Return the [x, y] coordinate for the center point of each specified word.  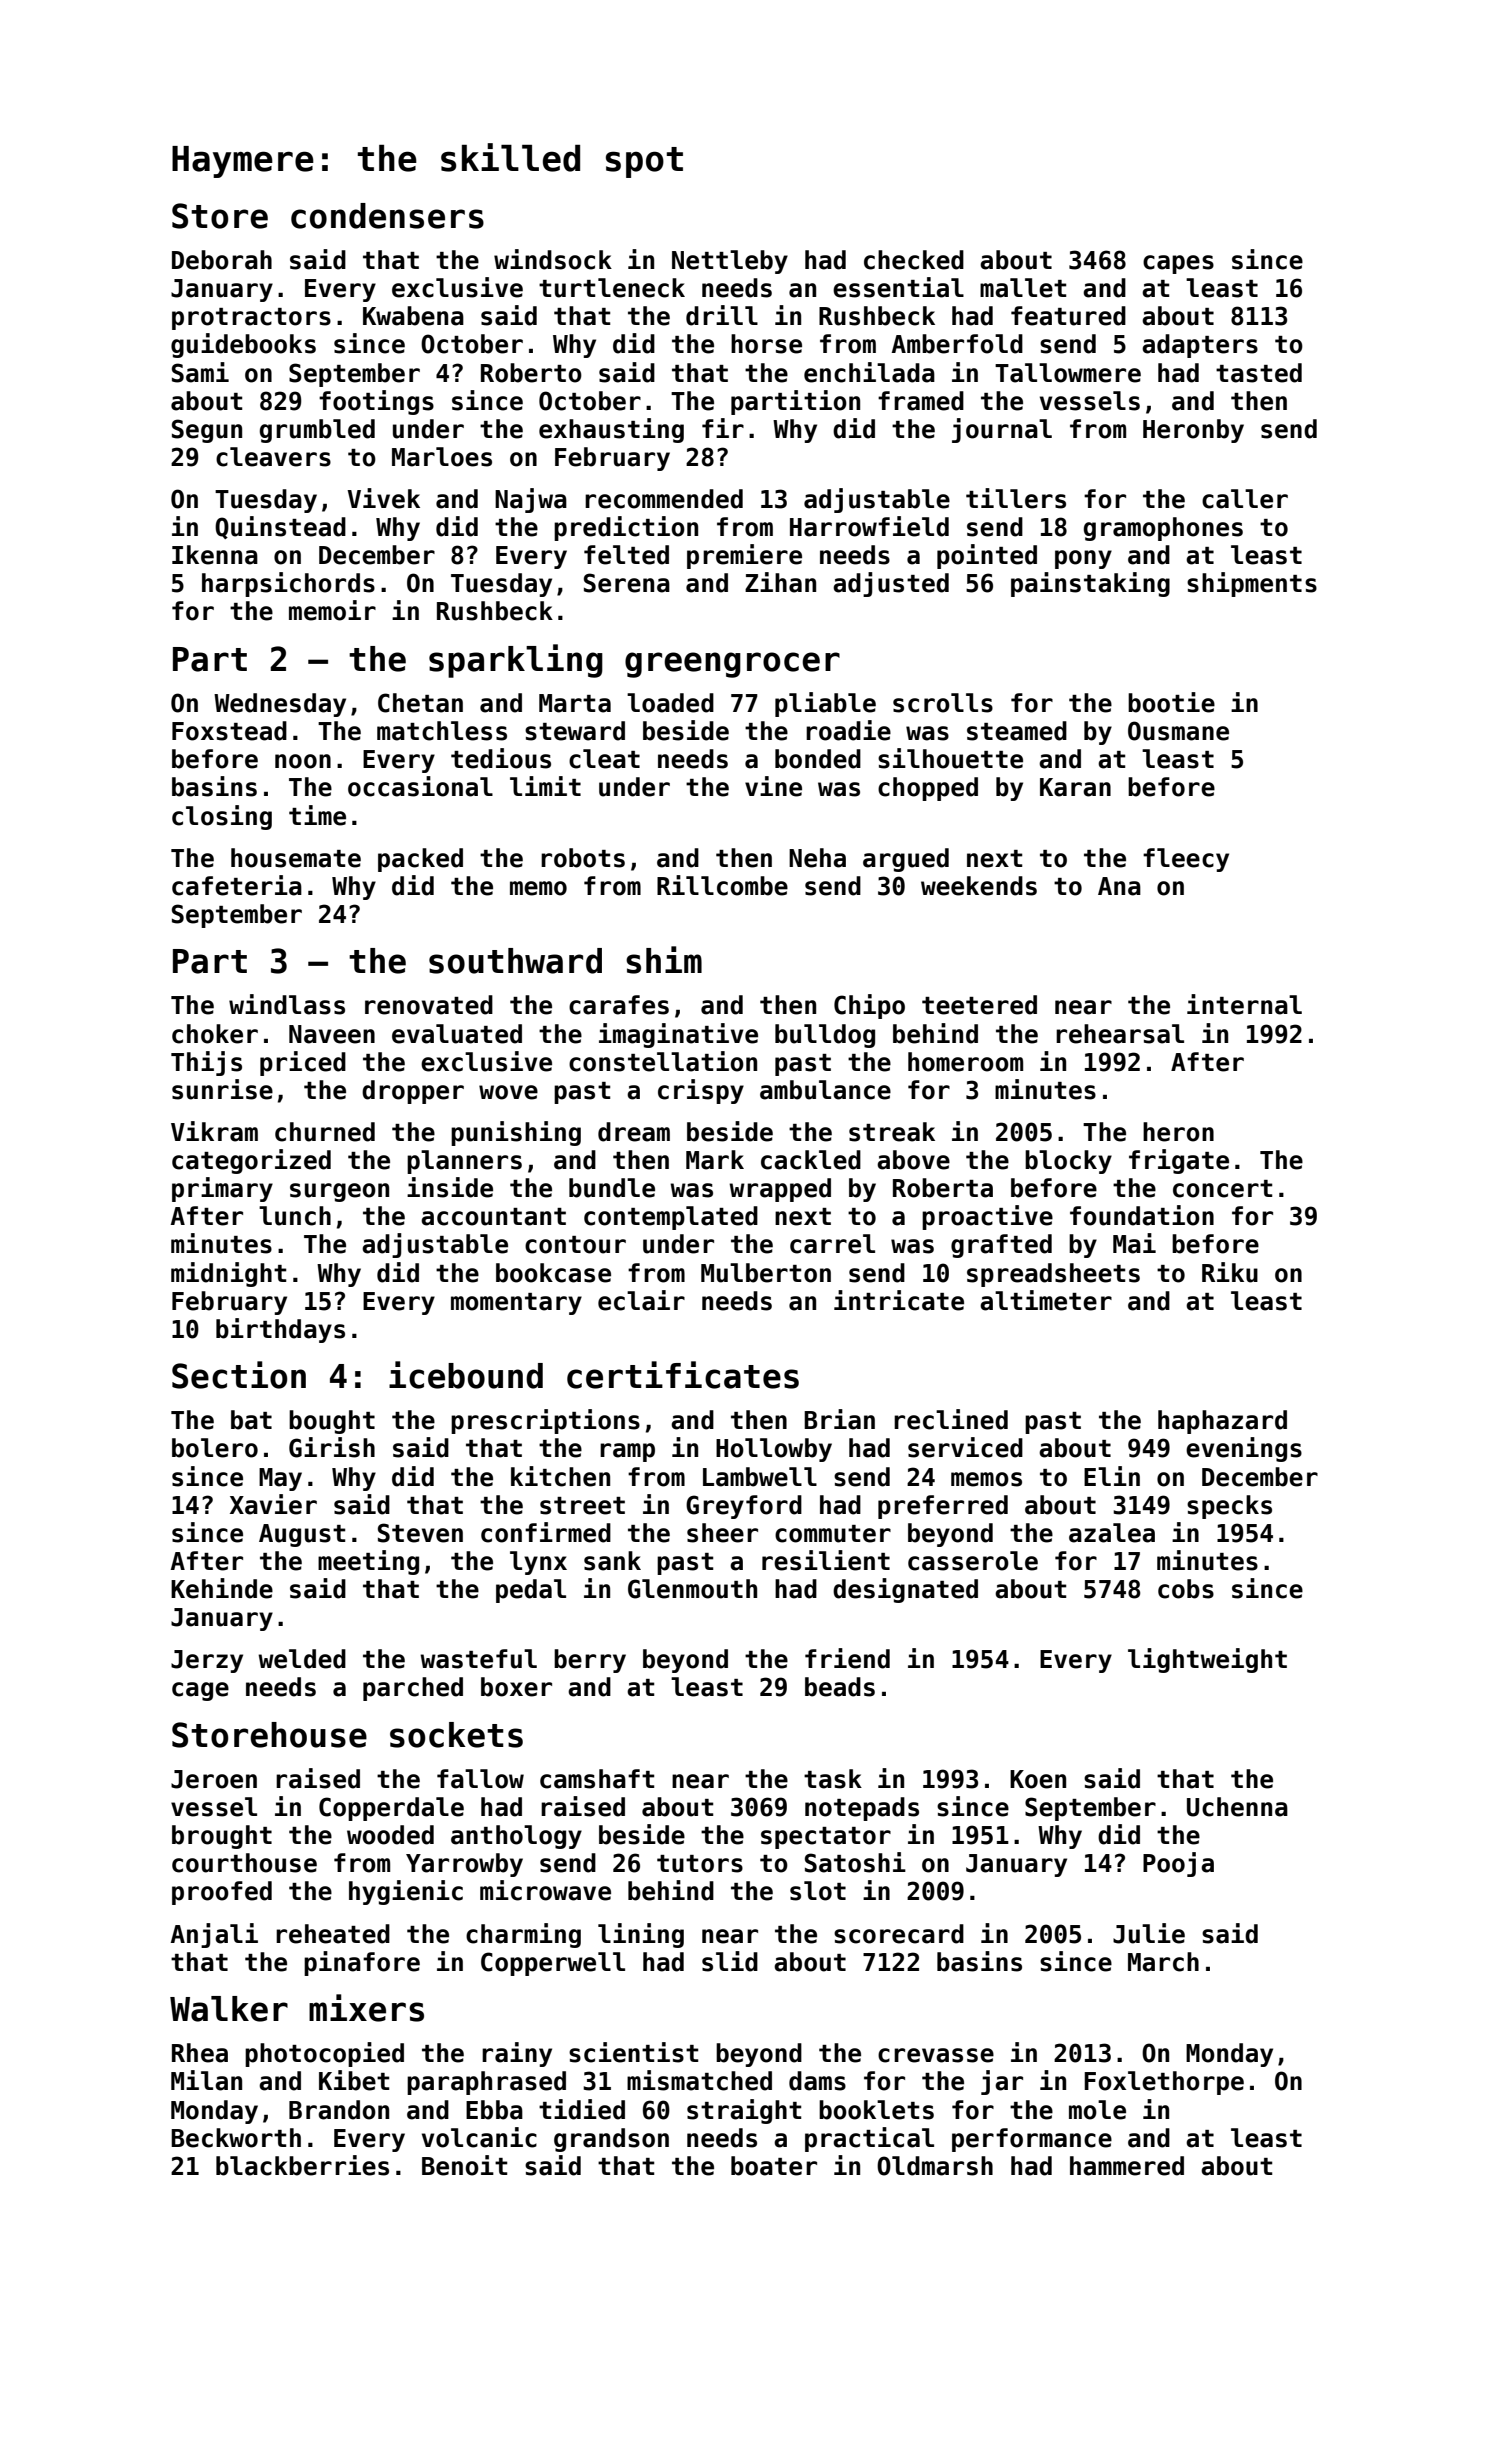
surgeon [339, 1192]
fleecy [1186, 860]
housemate [296, 858]
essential [898, 287]
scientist [633, 2052]
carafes [619, 1005]
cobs [1186, 1589]
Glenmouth [692, 1589]
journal [1002, 430]
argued [906, 860]
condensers [387, 216]
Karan [1075, 787]
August [302, 1535]
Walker [229, 2009]
